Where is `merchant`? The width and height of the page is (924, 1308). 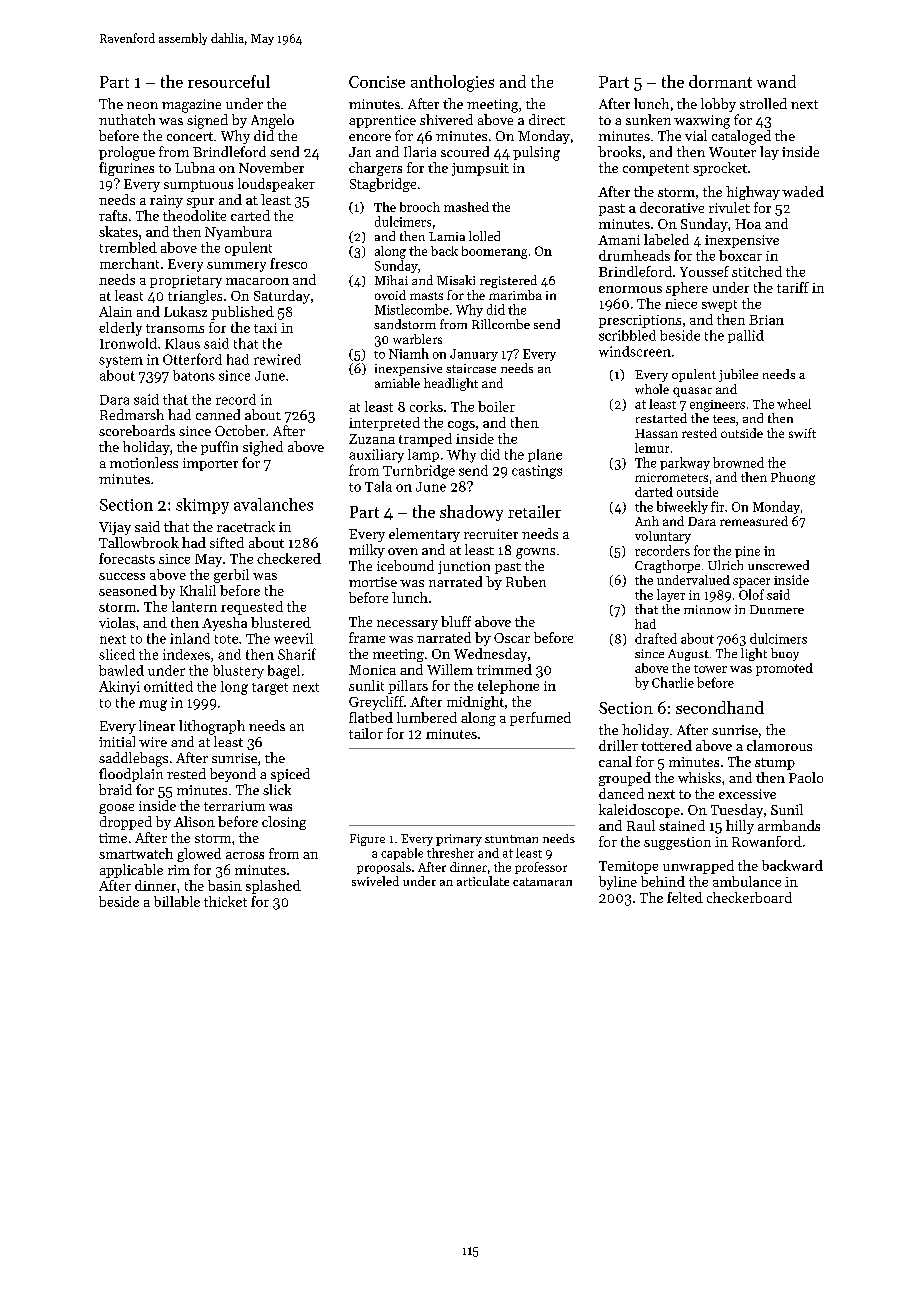 merchant is located at coordinates (129, 263).
